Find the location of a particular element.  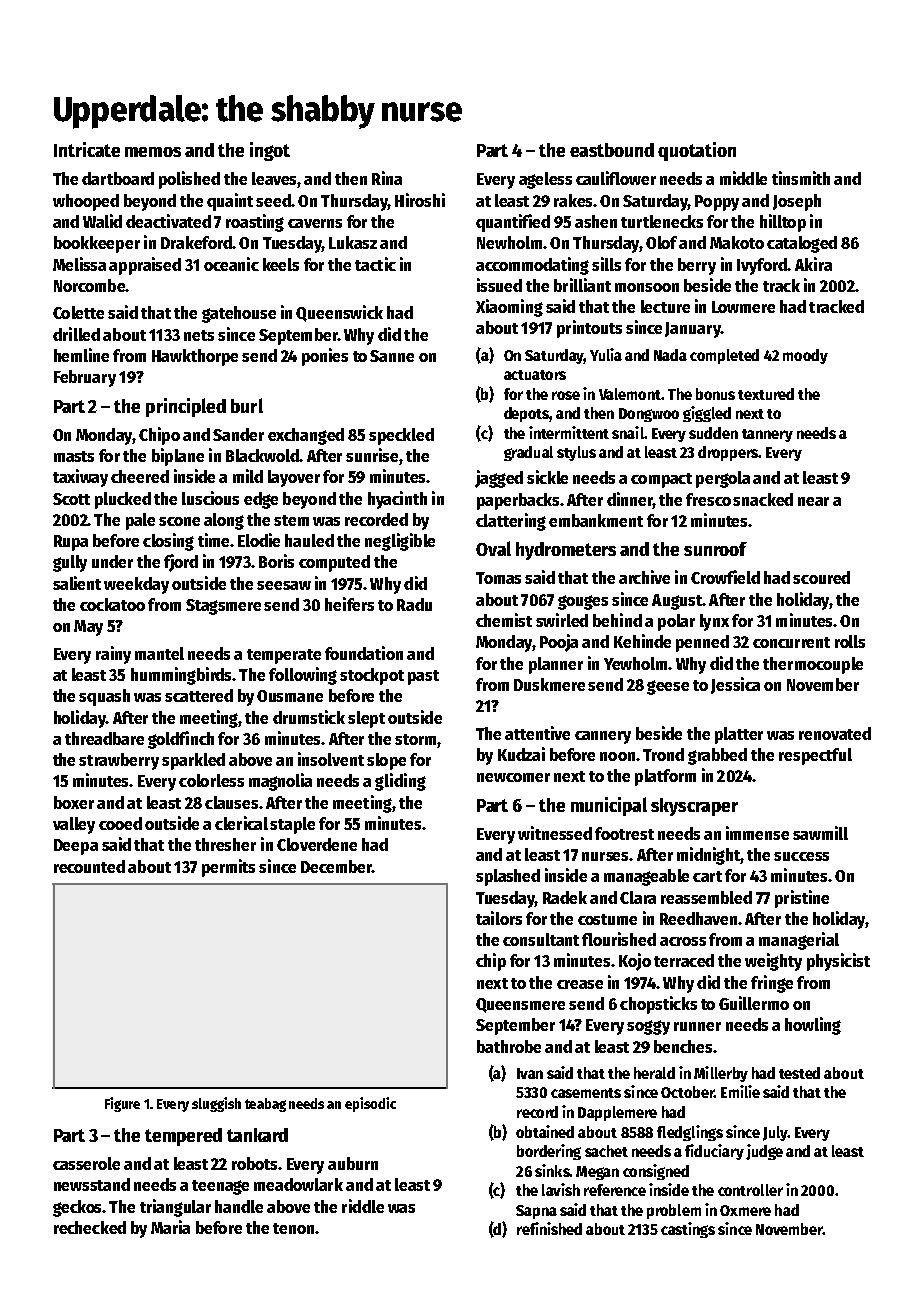

December is located at coordinates (336, 866).
